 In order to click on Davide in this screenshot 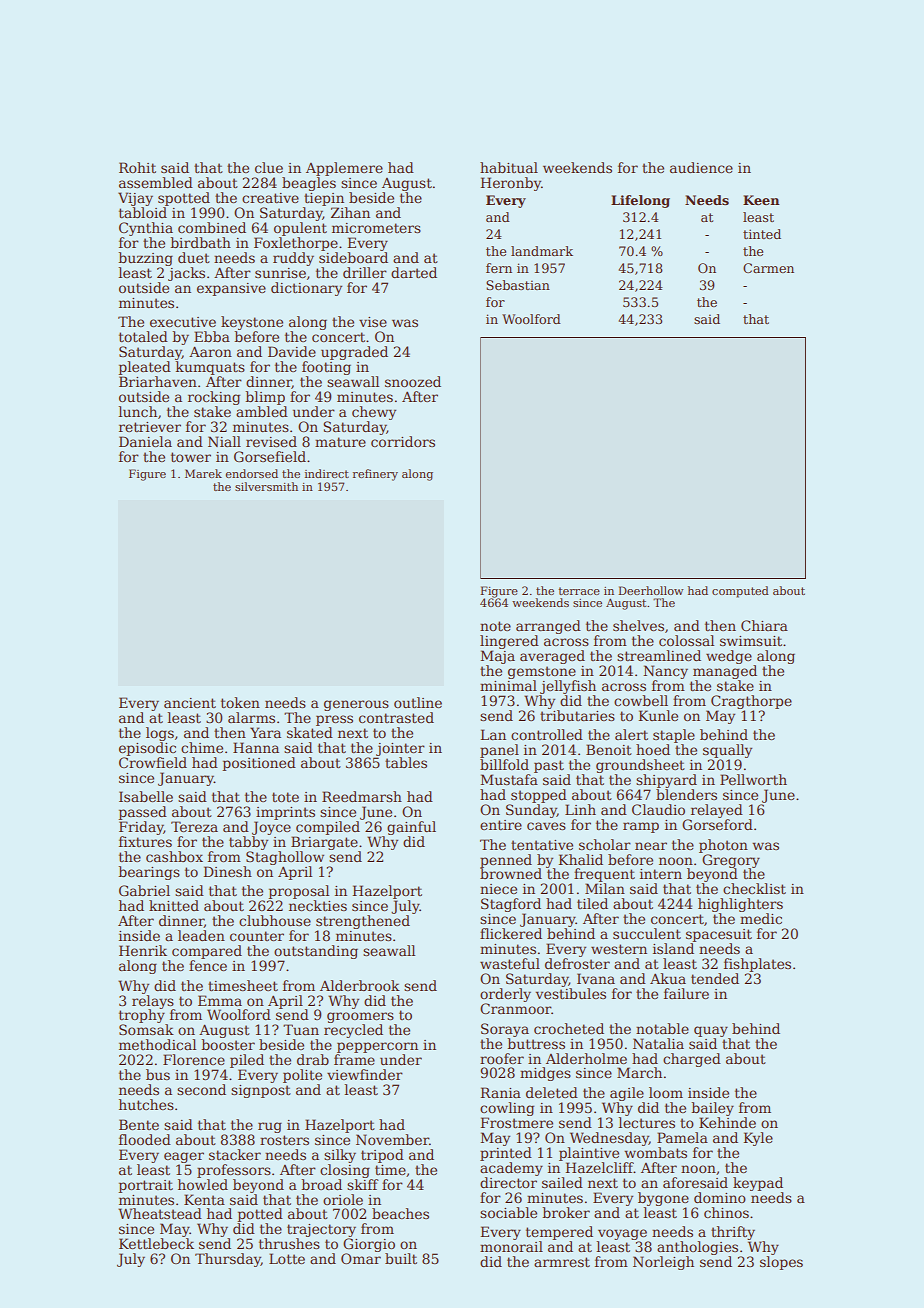, I will do `click(292, 351)`.
